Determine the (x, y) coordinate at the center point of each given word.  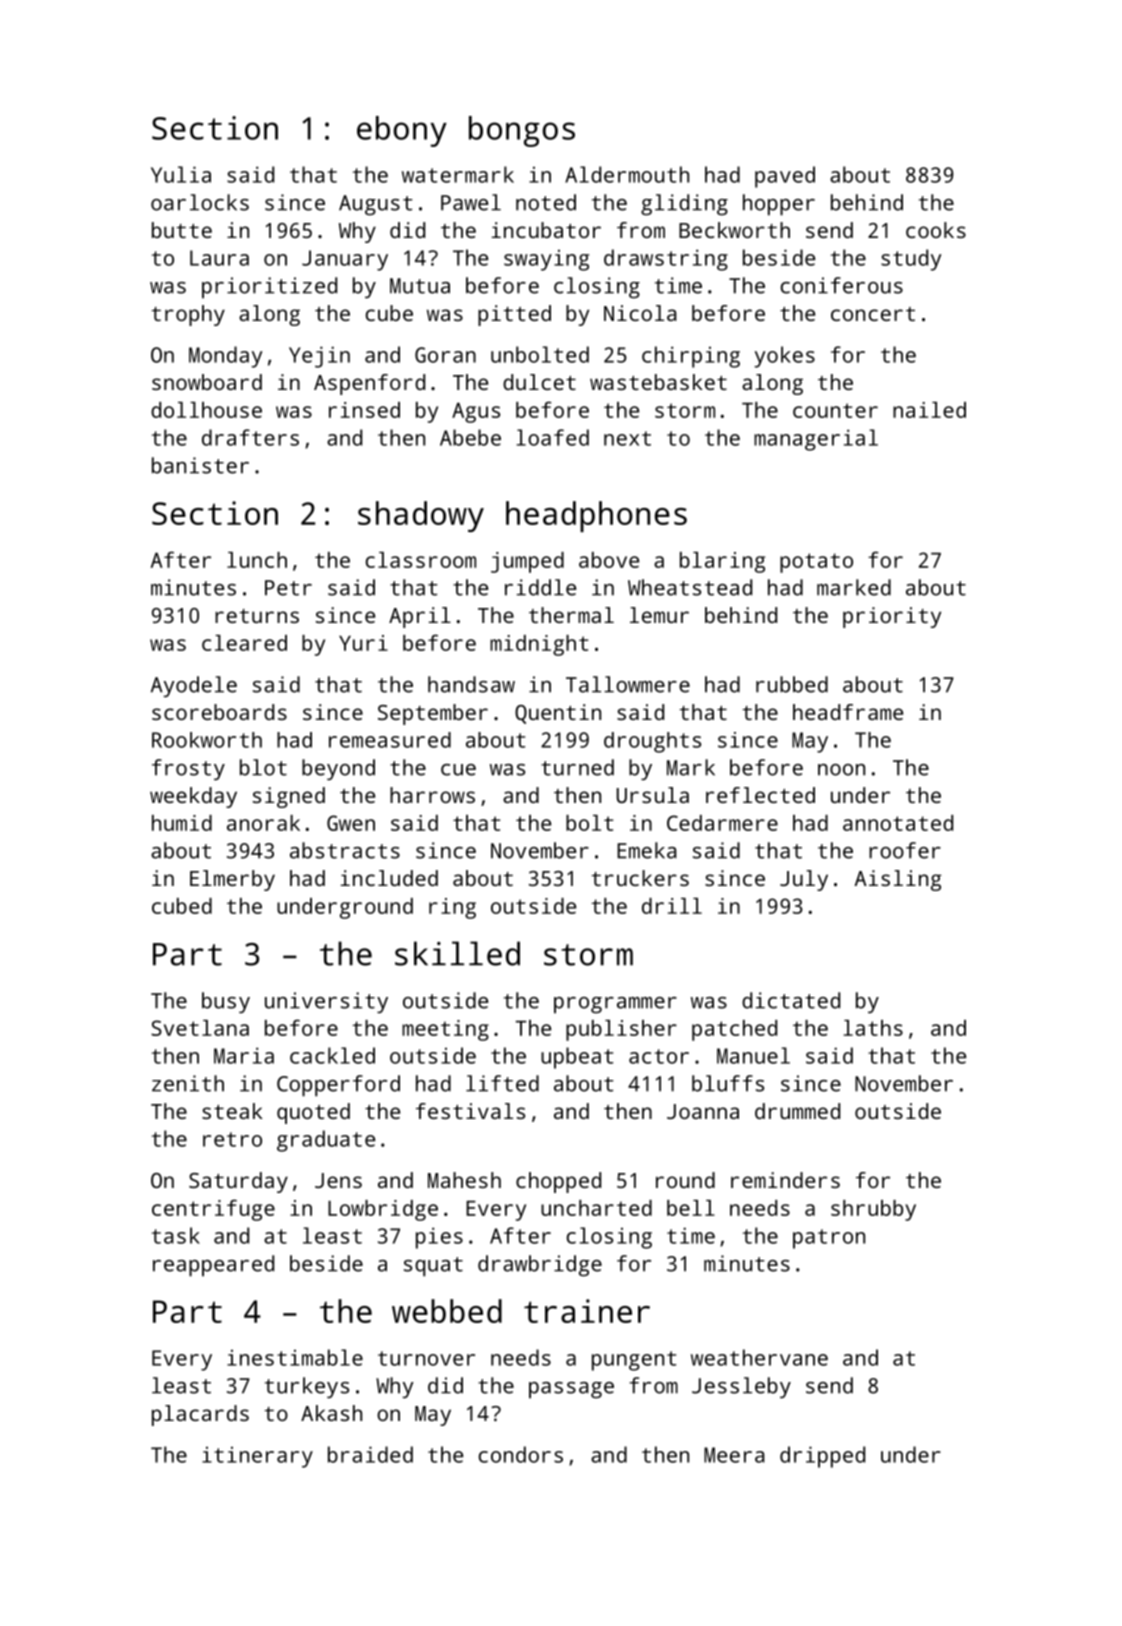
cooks (936, 230)
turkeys (307, 1387)
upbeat (577, 1058)
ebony (402, 131)
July (804, 880)
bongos (522, 131)
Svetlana (200, 1028)
